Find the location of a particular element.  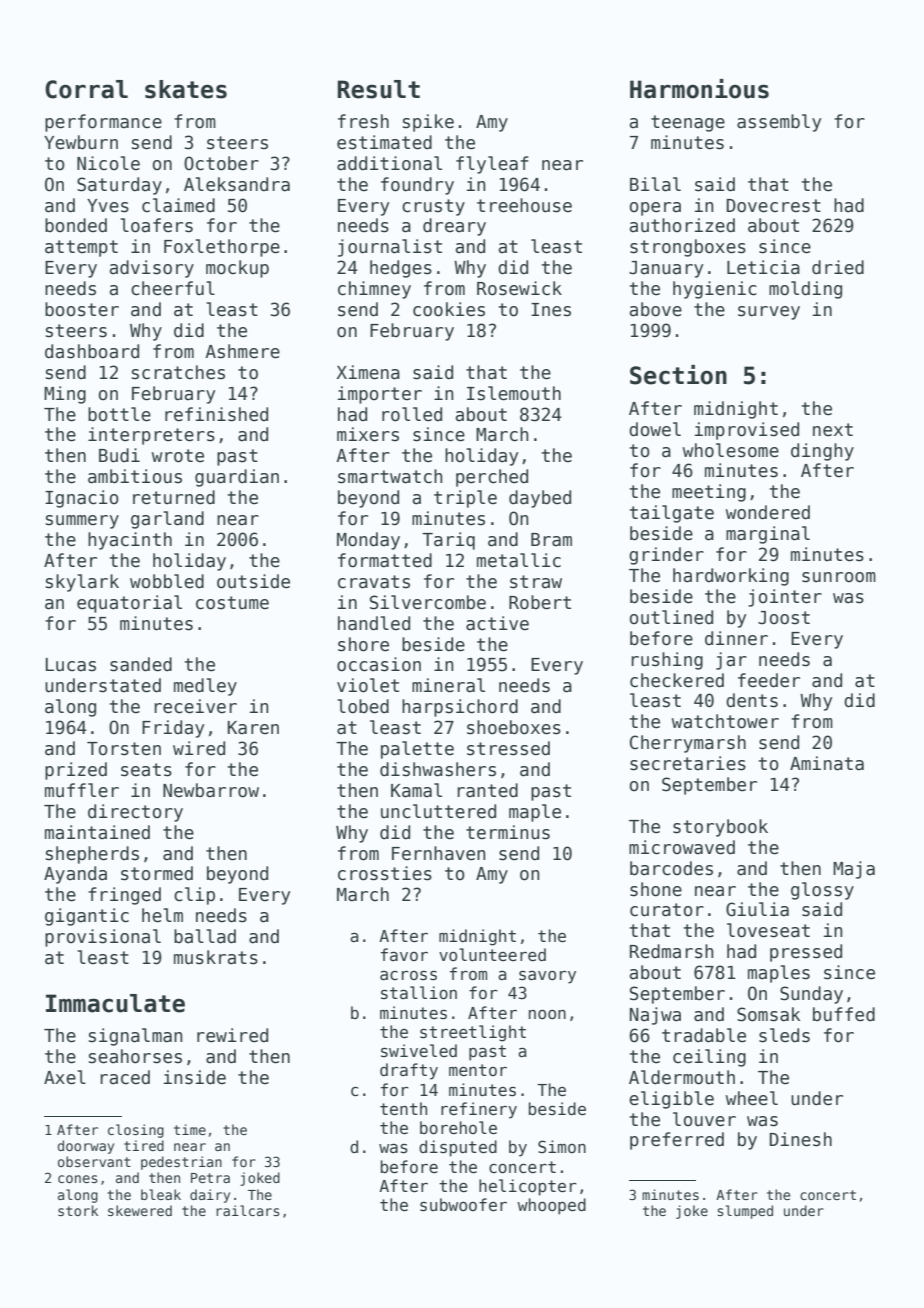

Islemouth is located at coordinates (514, 393).
